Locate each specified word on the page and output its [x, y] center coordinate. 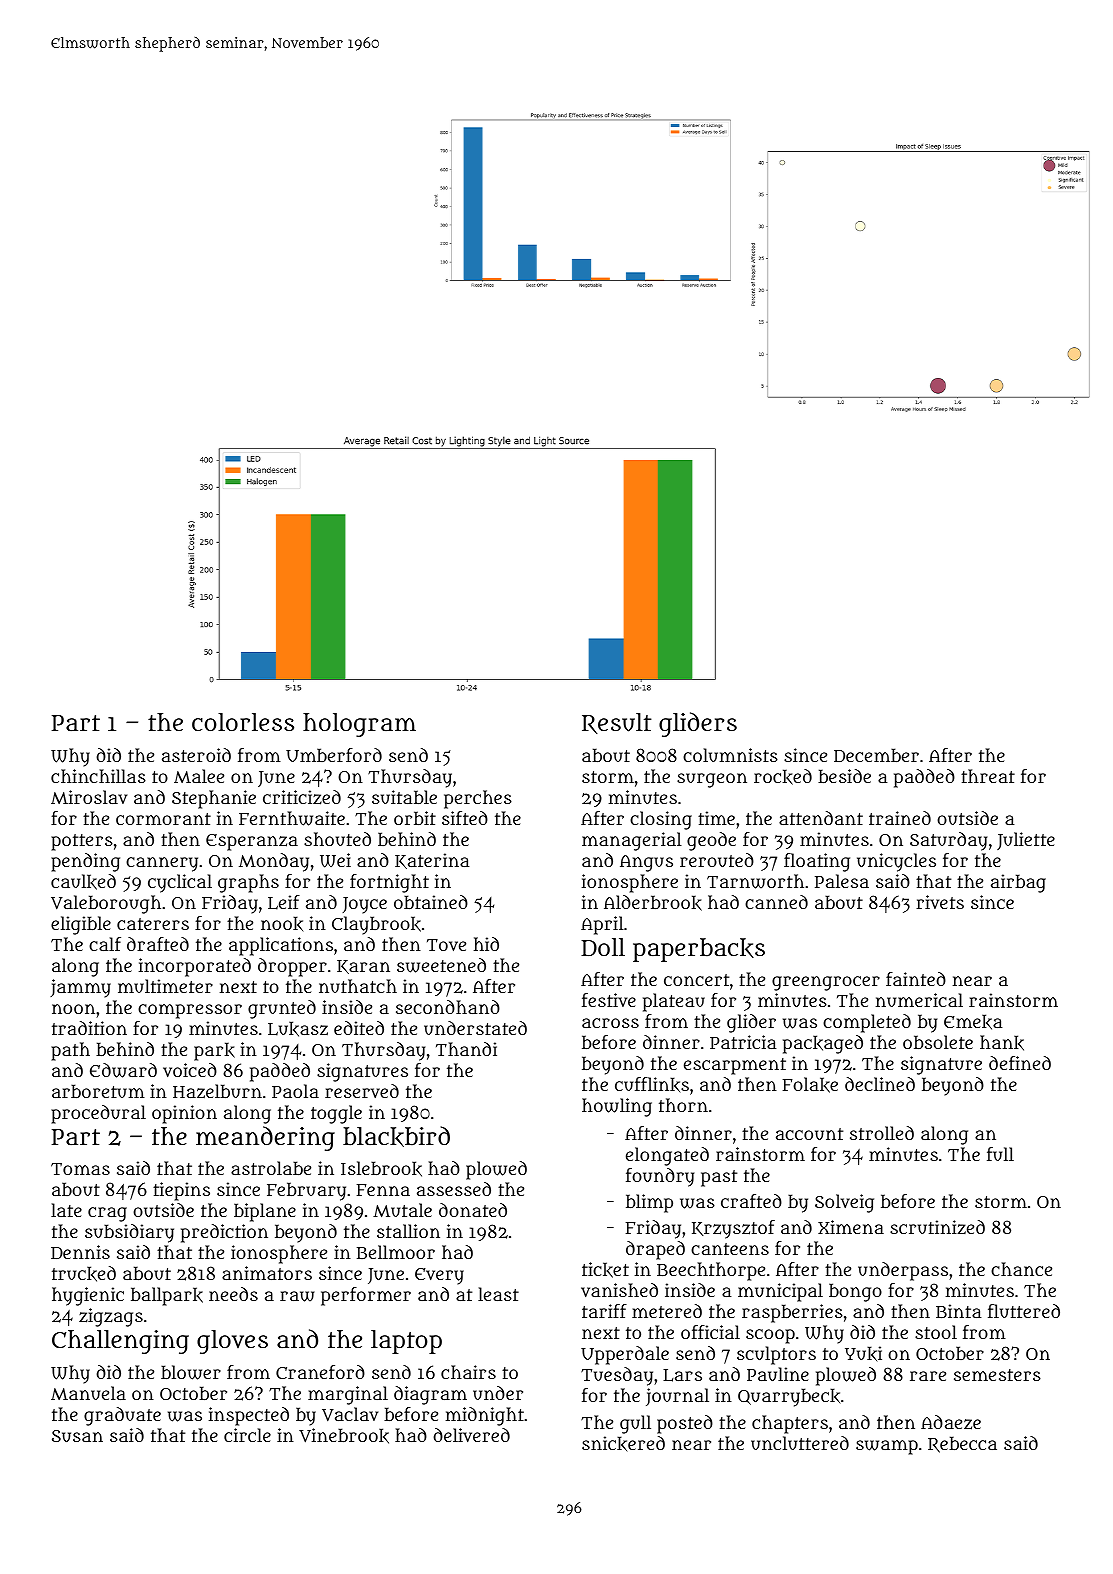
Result [616, 723]
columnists [730, 755]
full [1000, 1154]
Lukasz [298, 1029]
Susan [77, 1436]
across [610, 1023]
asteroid [196, 755]
